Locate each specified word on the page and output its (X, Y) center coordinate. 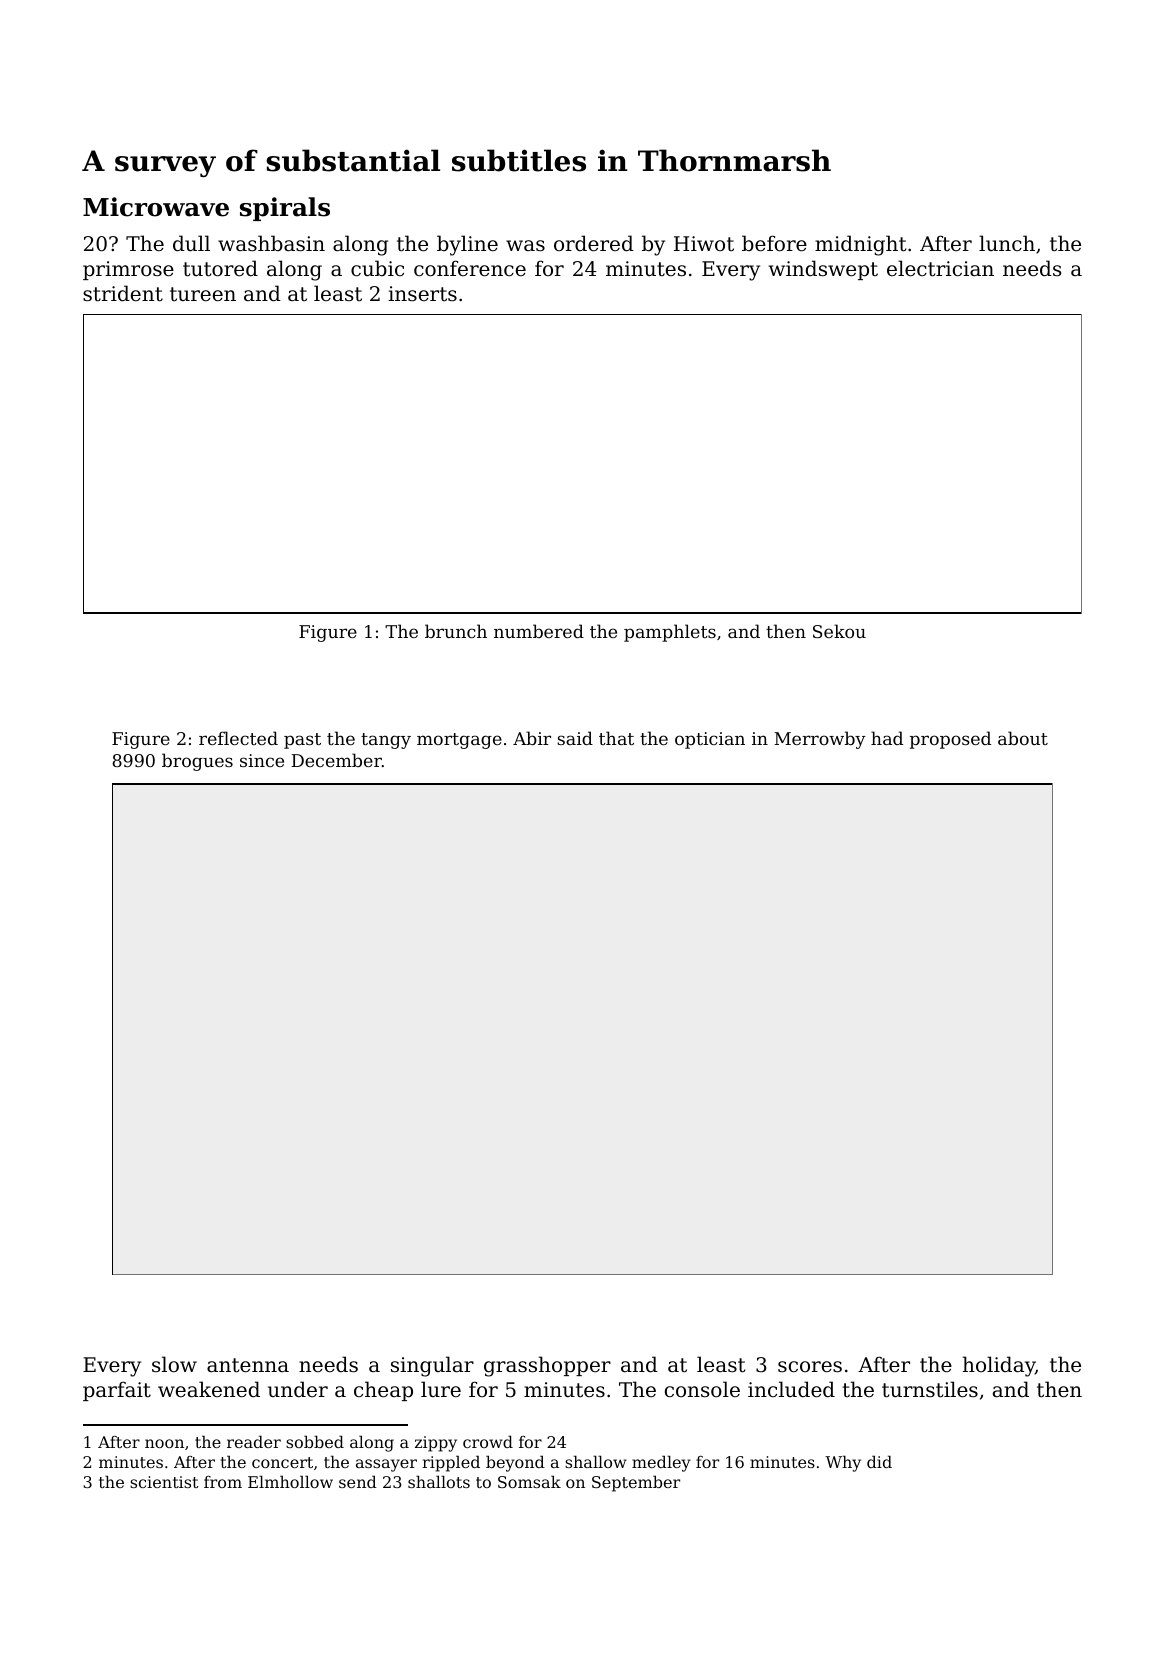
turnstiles (930, 1389)
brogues (197, 762)
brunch (456, 631)
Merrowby (820, 740)
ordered (594, 243)
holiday (999, 1366)
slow (174, 1364)
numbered (539, 631)
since (262, 760)
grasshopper (547, 1366)
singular (432, 1366)
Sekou (839, 631)
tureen (203, 294)
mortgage (459, 741)
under (298, 1389)
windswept (823, 270)
